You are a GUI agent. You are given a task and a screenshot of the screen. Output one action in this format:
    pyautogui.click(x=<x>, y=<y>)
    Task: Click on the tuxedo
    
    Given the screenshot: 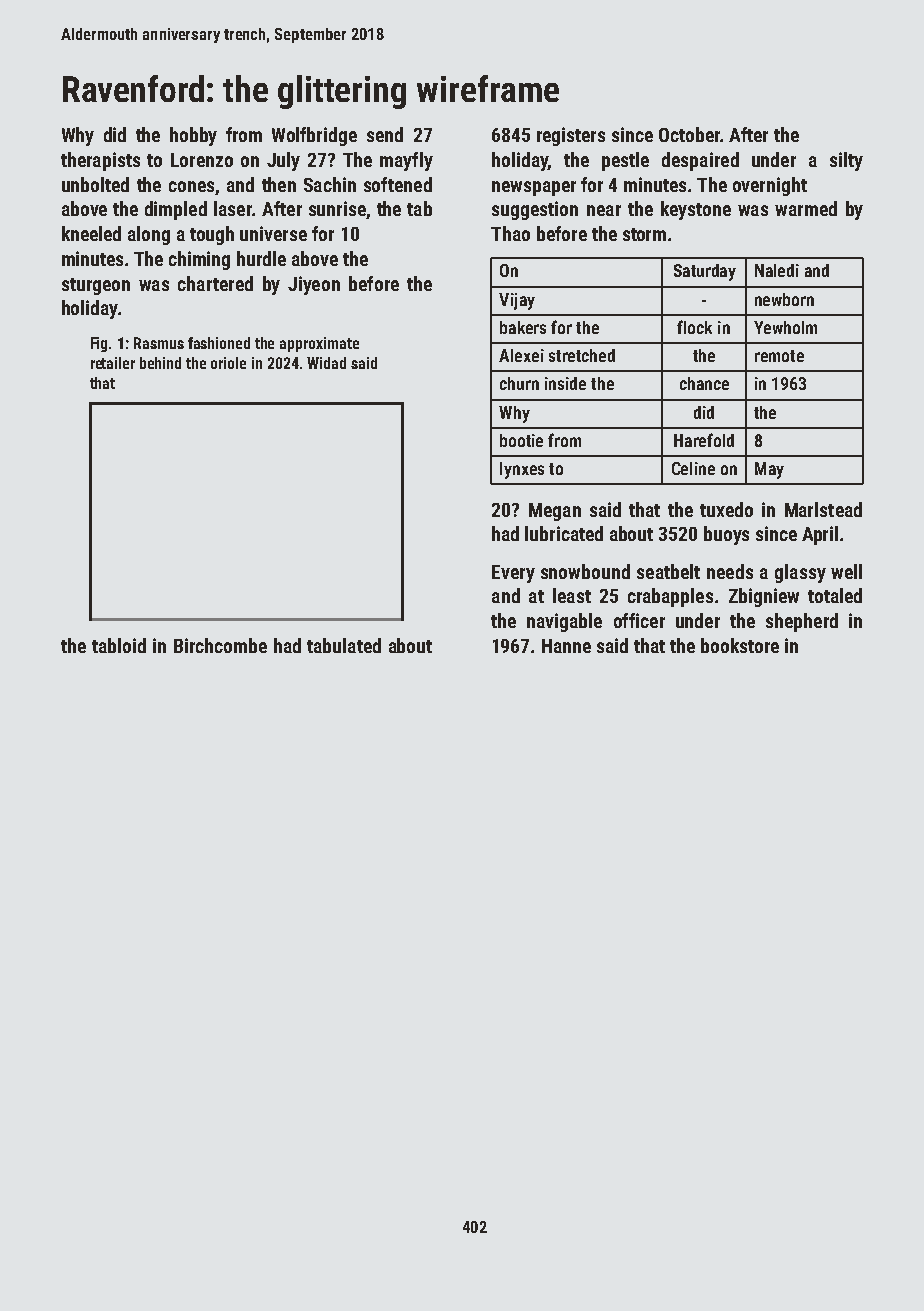 What is the action you would take?
    pyautogui.click(x=726, y=509)
